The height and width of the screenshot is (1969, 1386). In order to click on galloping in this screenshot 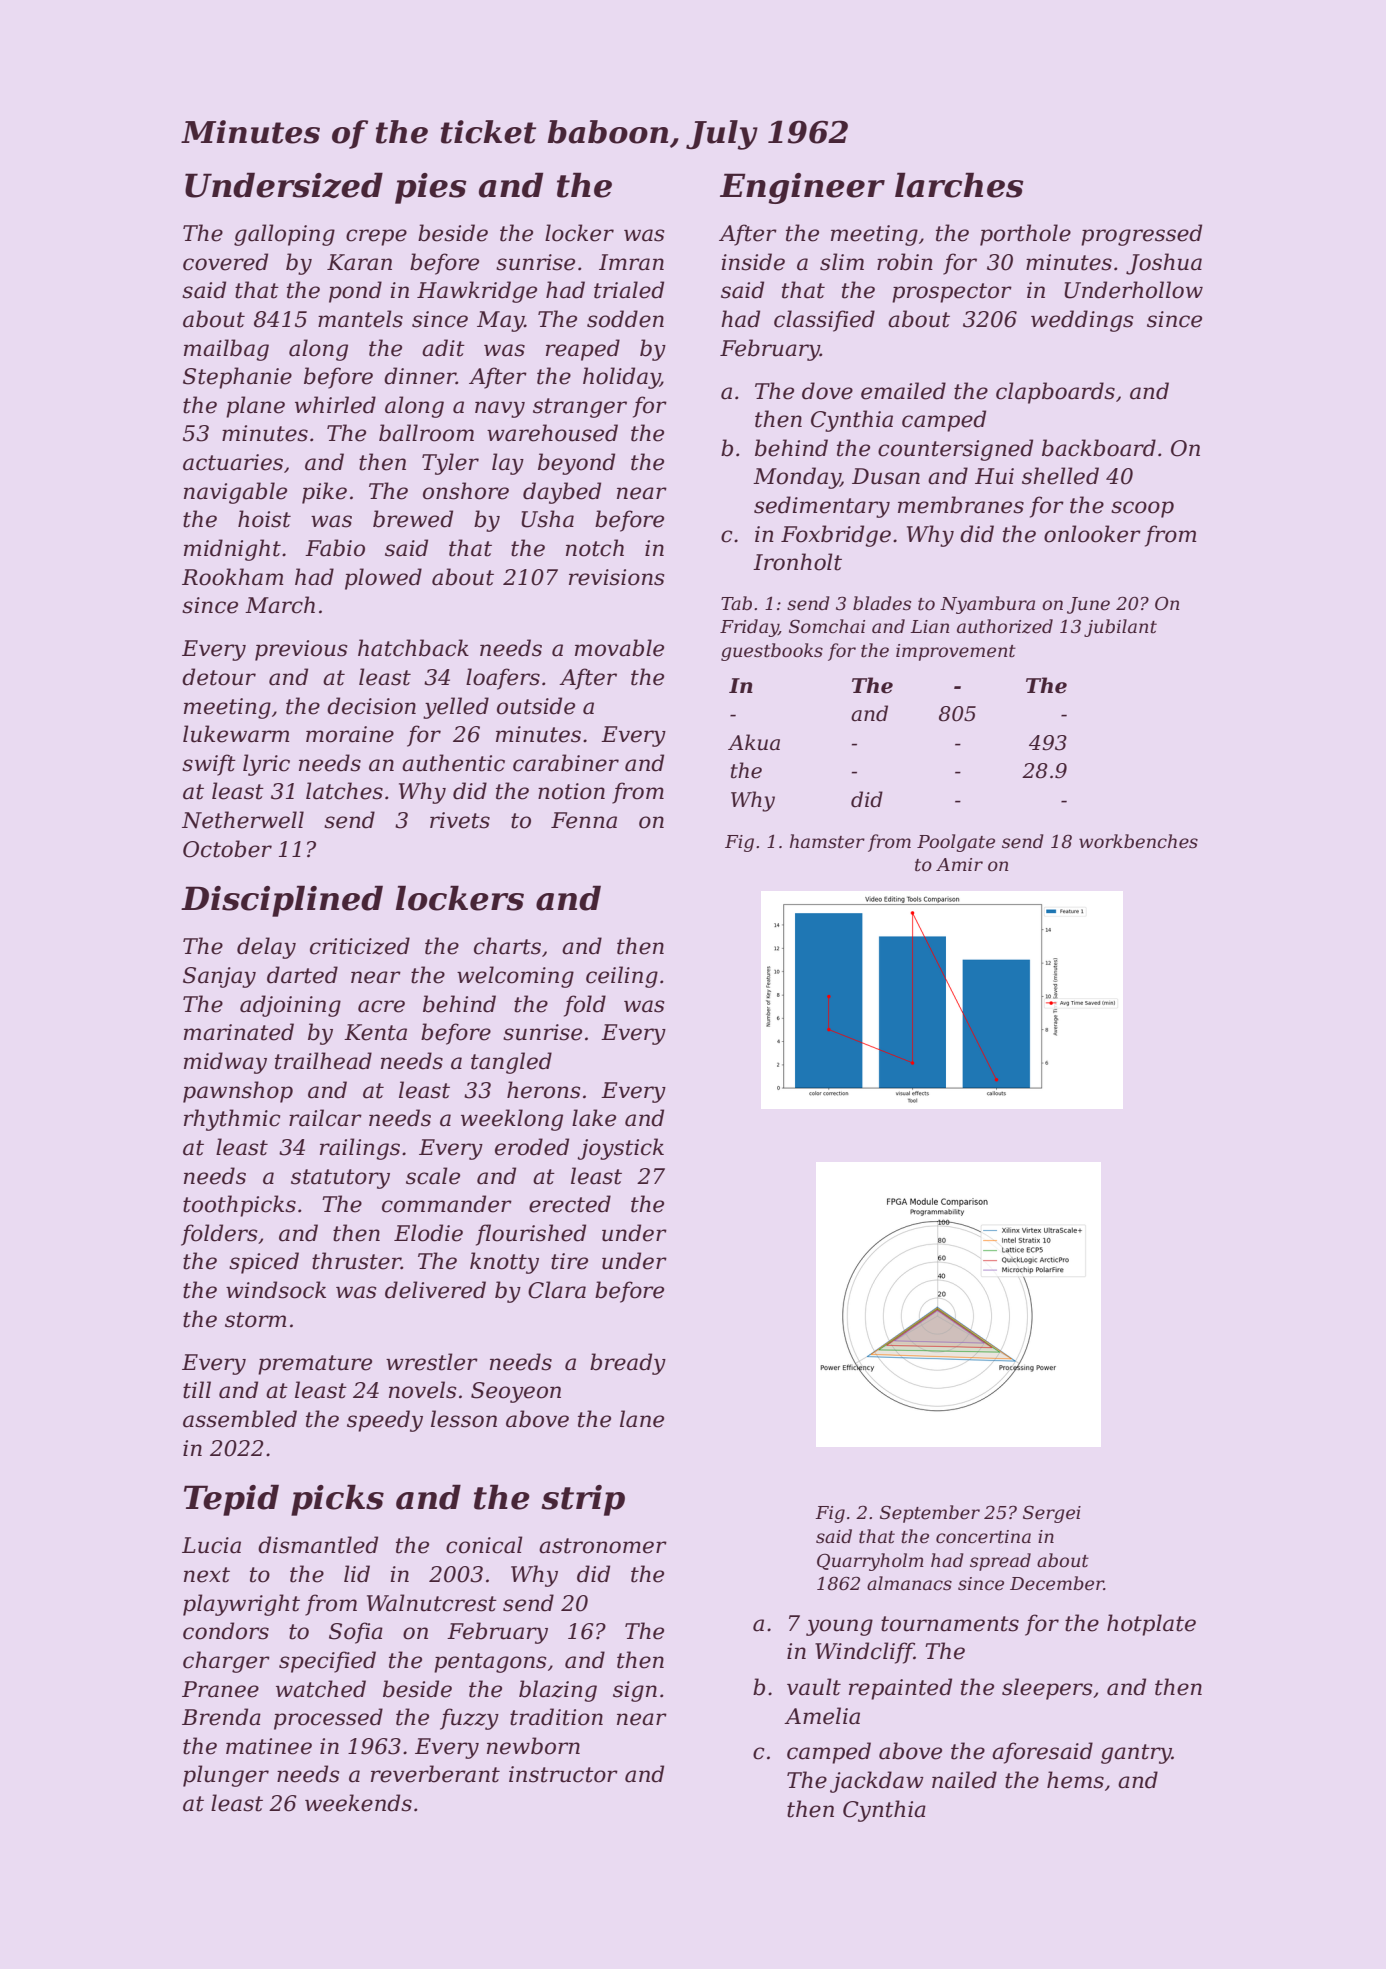, I will do `click(284, 235)`.
